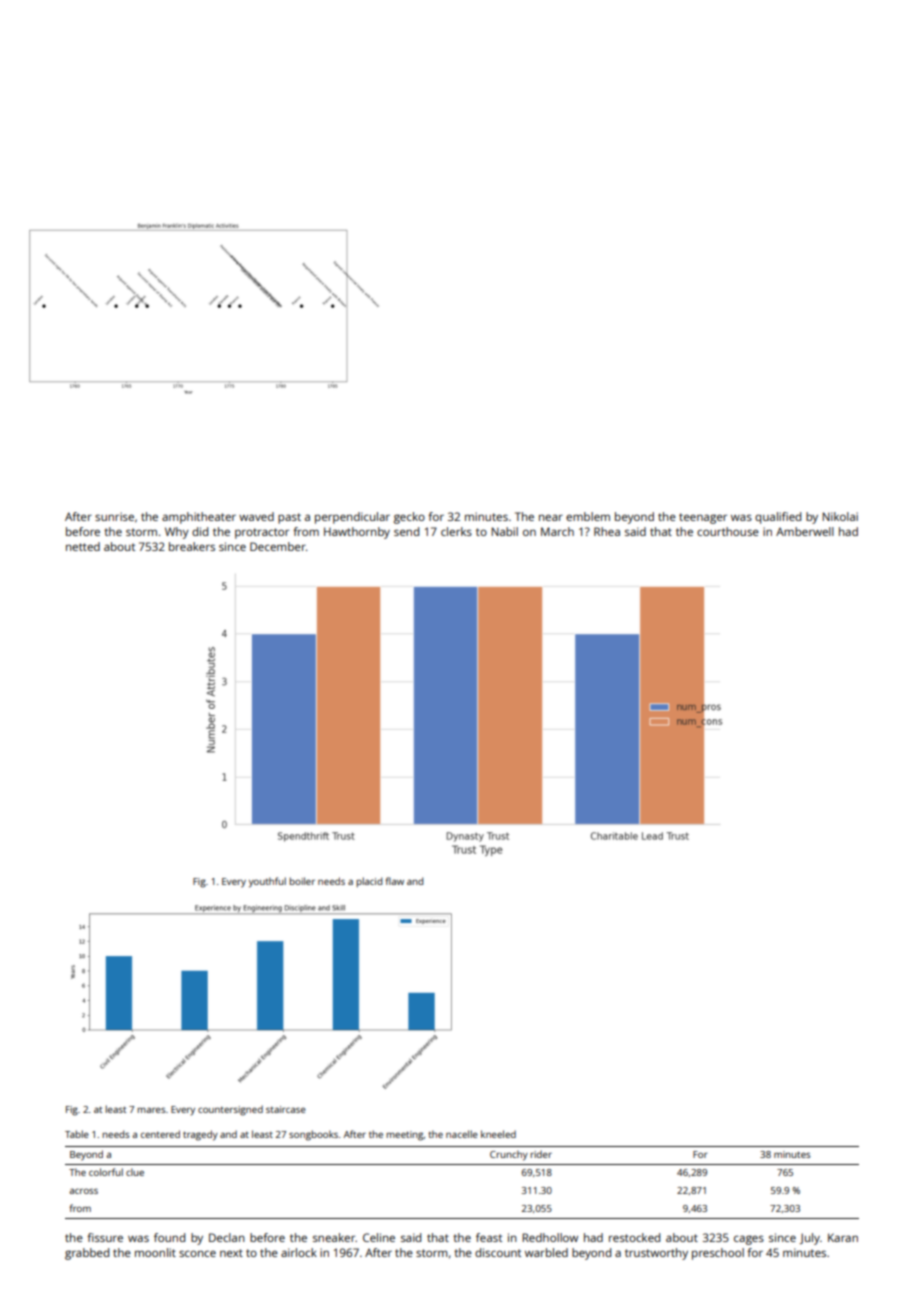 The width and height of the document is (924, 1308). What do you see at coordinates (728, 531) in the document?
I see `courthouse` at bounding box center [728, 531].
